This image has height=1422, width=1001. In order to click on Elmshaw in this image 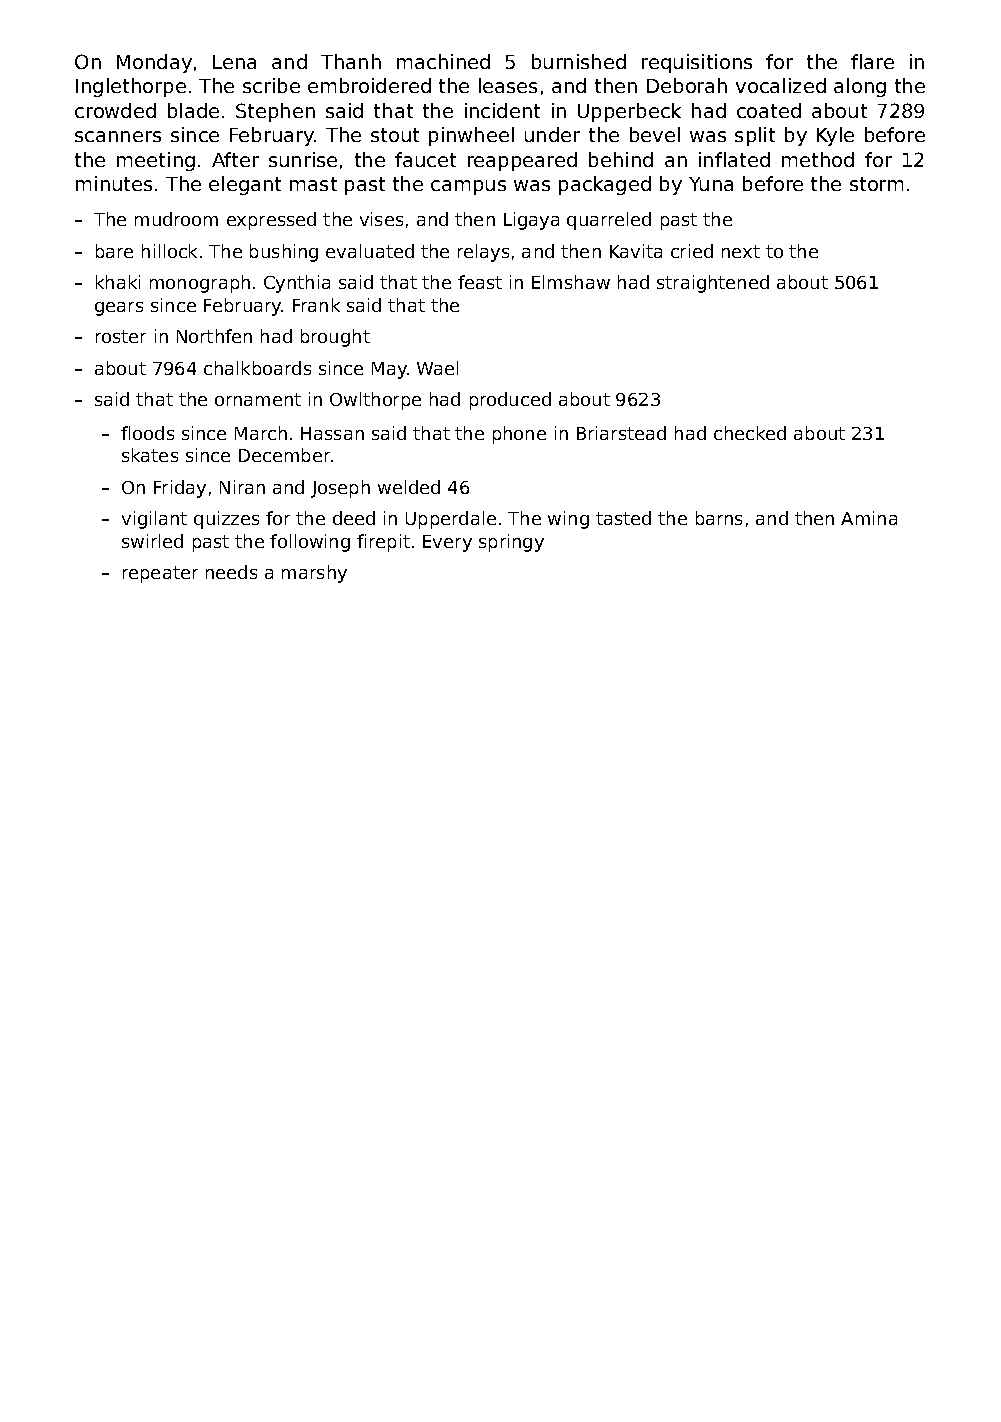, I will do `click(571, 282)`.
